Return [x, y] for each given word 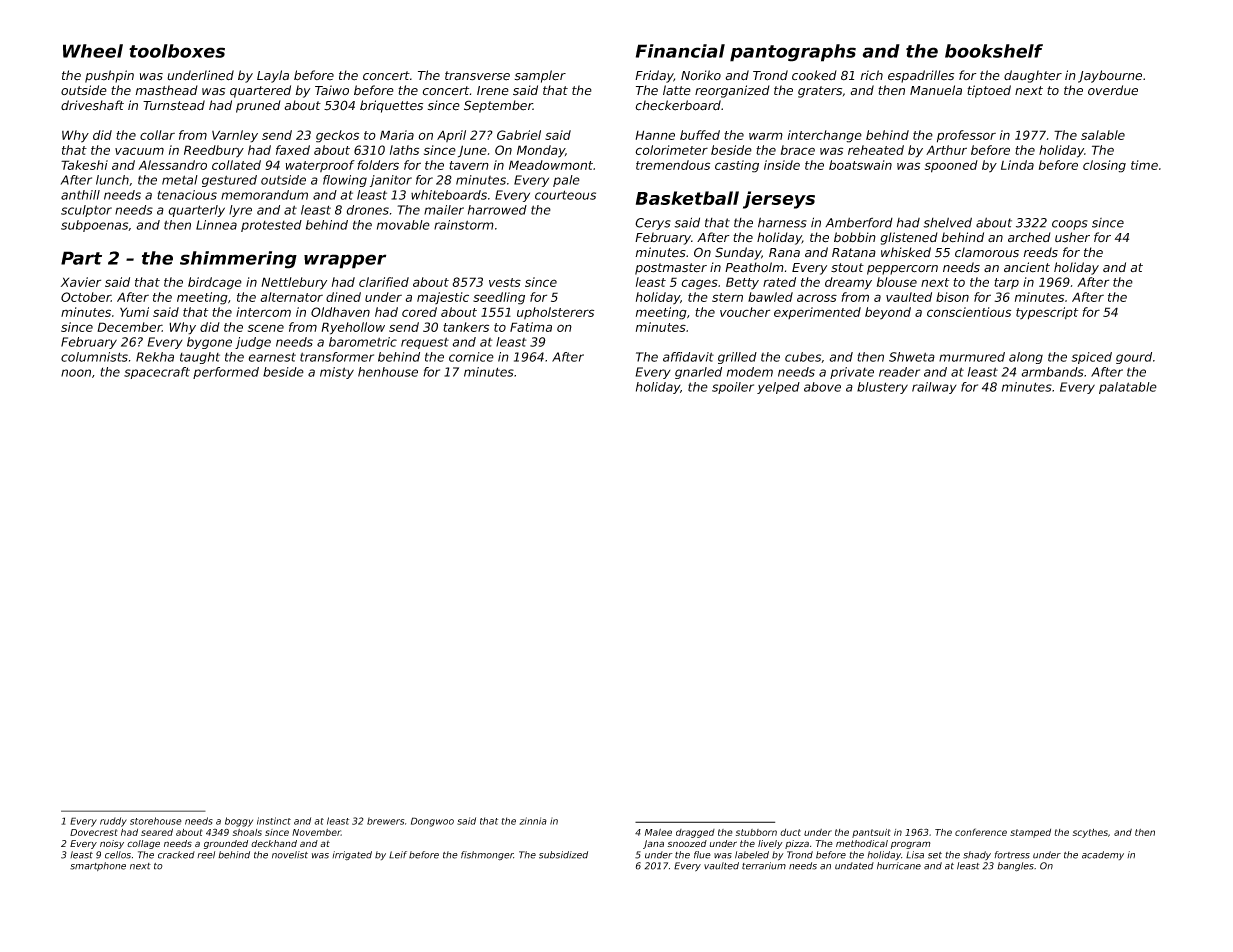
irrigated [352, 856]
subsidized [563, 855]
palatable [1128, 388]
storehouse [156, 821]
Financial [680, 51]
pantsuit [871, 833]
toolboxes [177, 51]
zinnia [533, 821]
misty [337, 373]
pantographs [793, 53]
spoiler [733, 388]
